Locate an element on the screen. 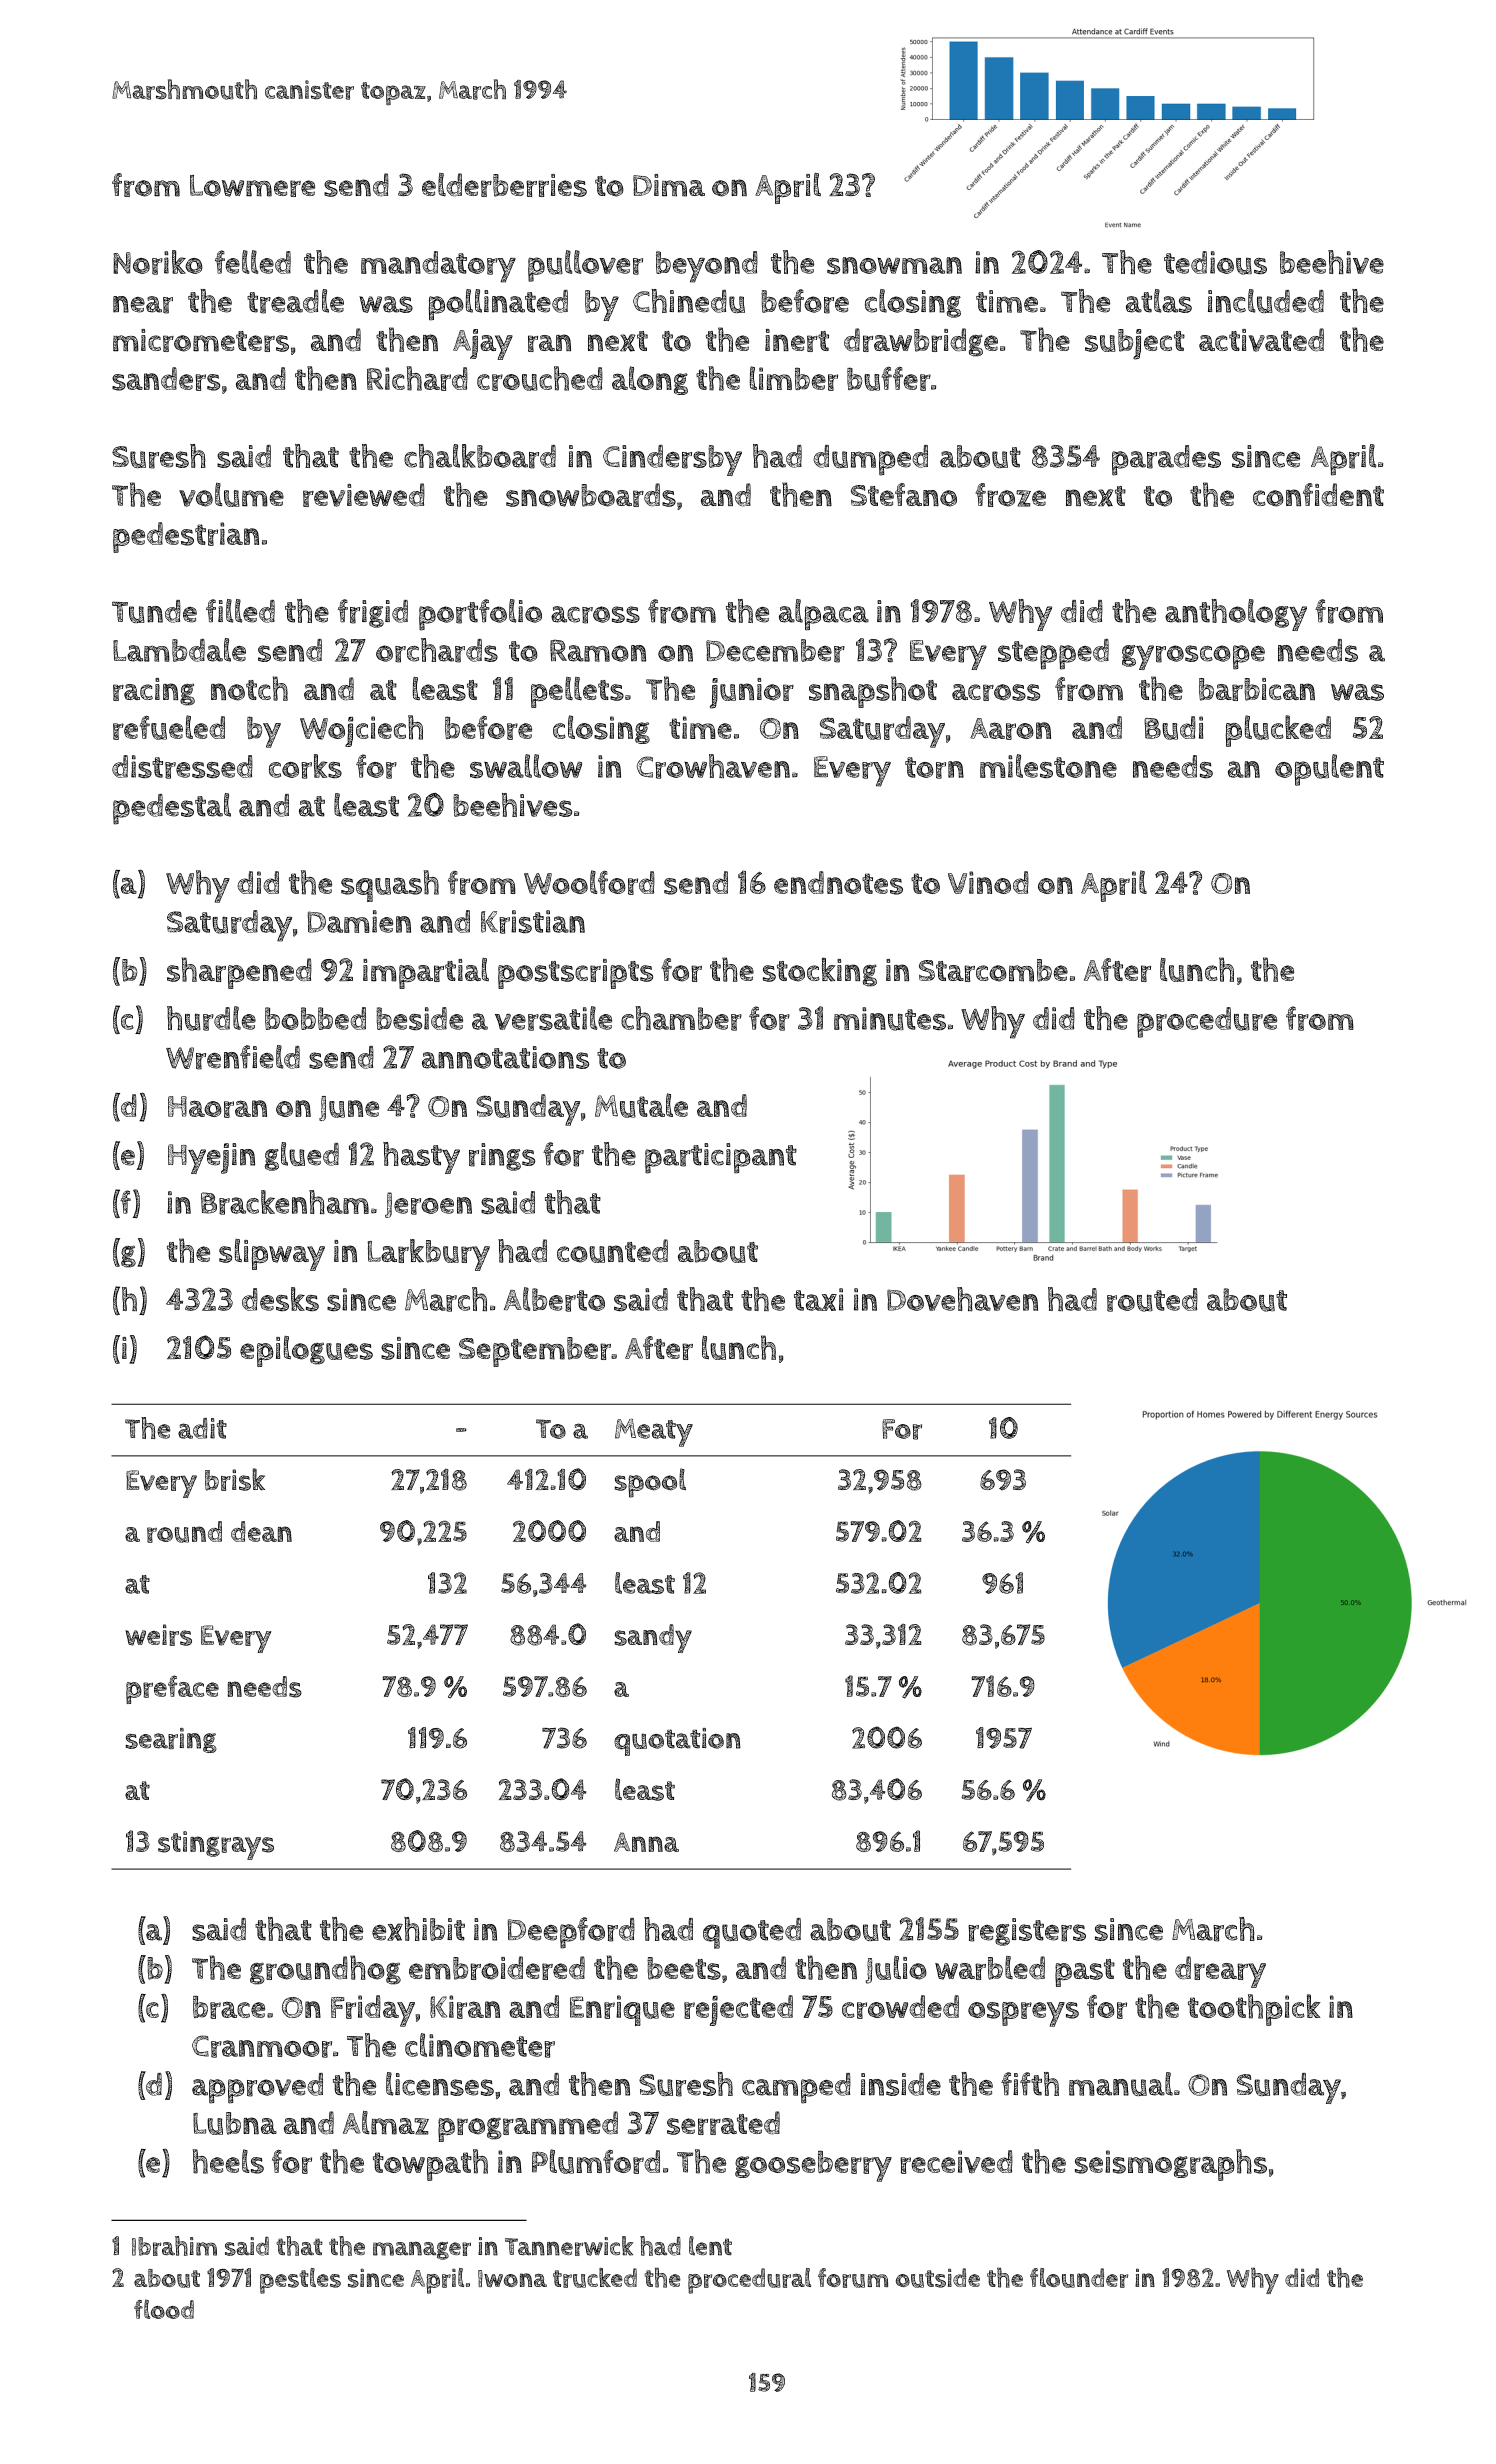 Image resolution: width=1496 pixels, height=2464 pixels. Ramon is located at coordinates (598, 650).
